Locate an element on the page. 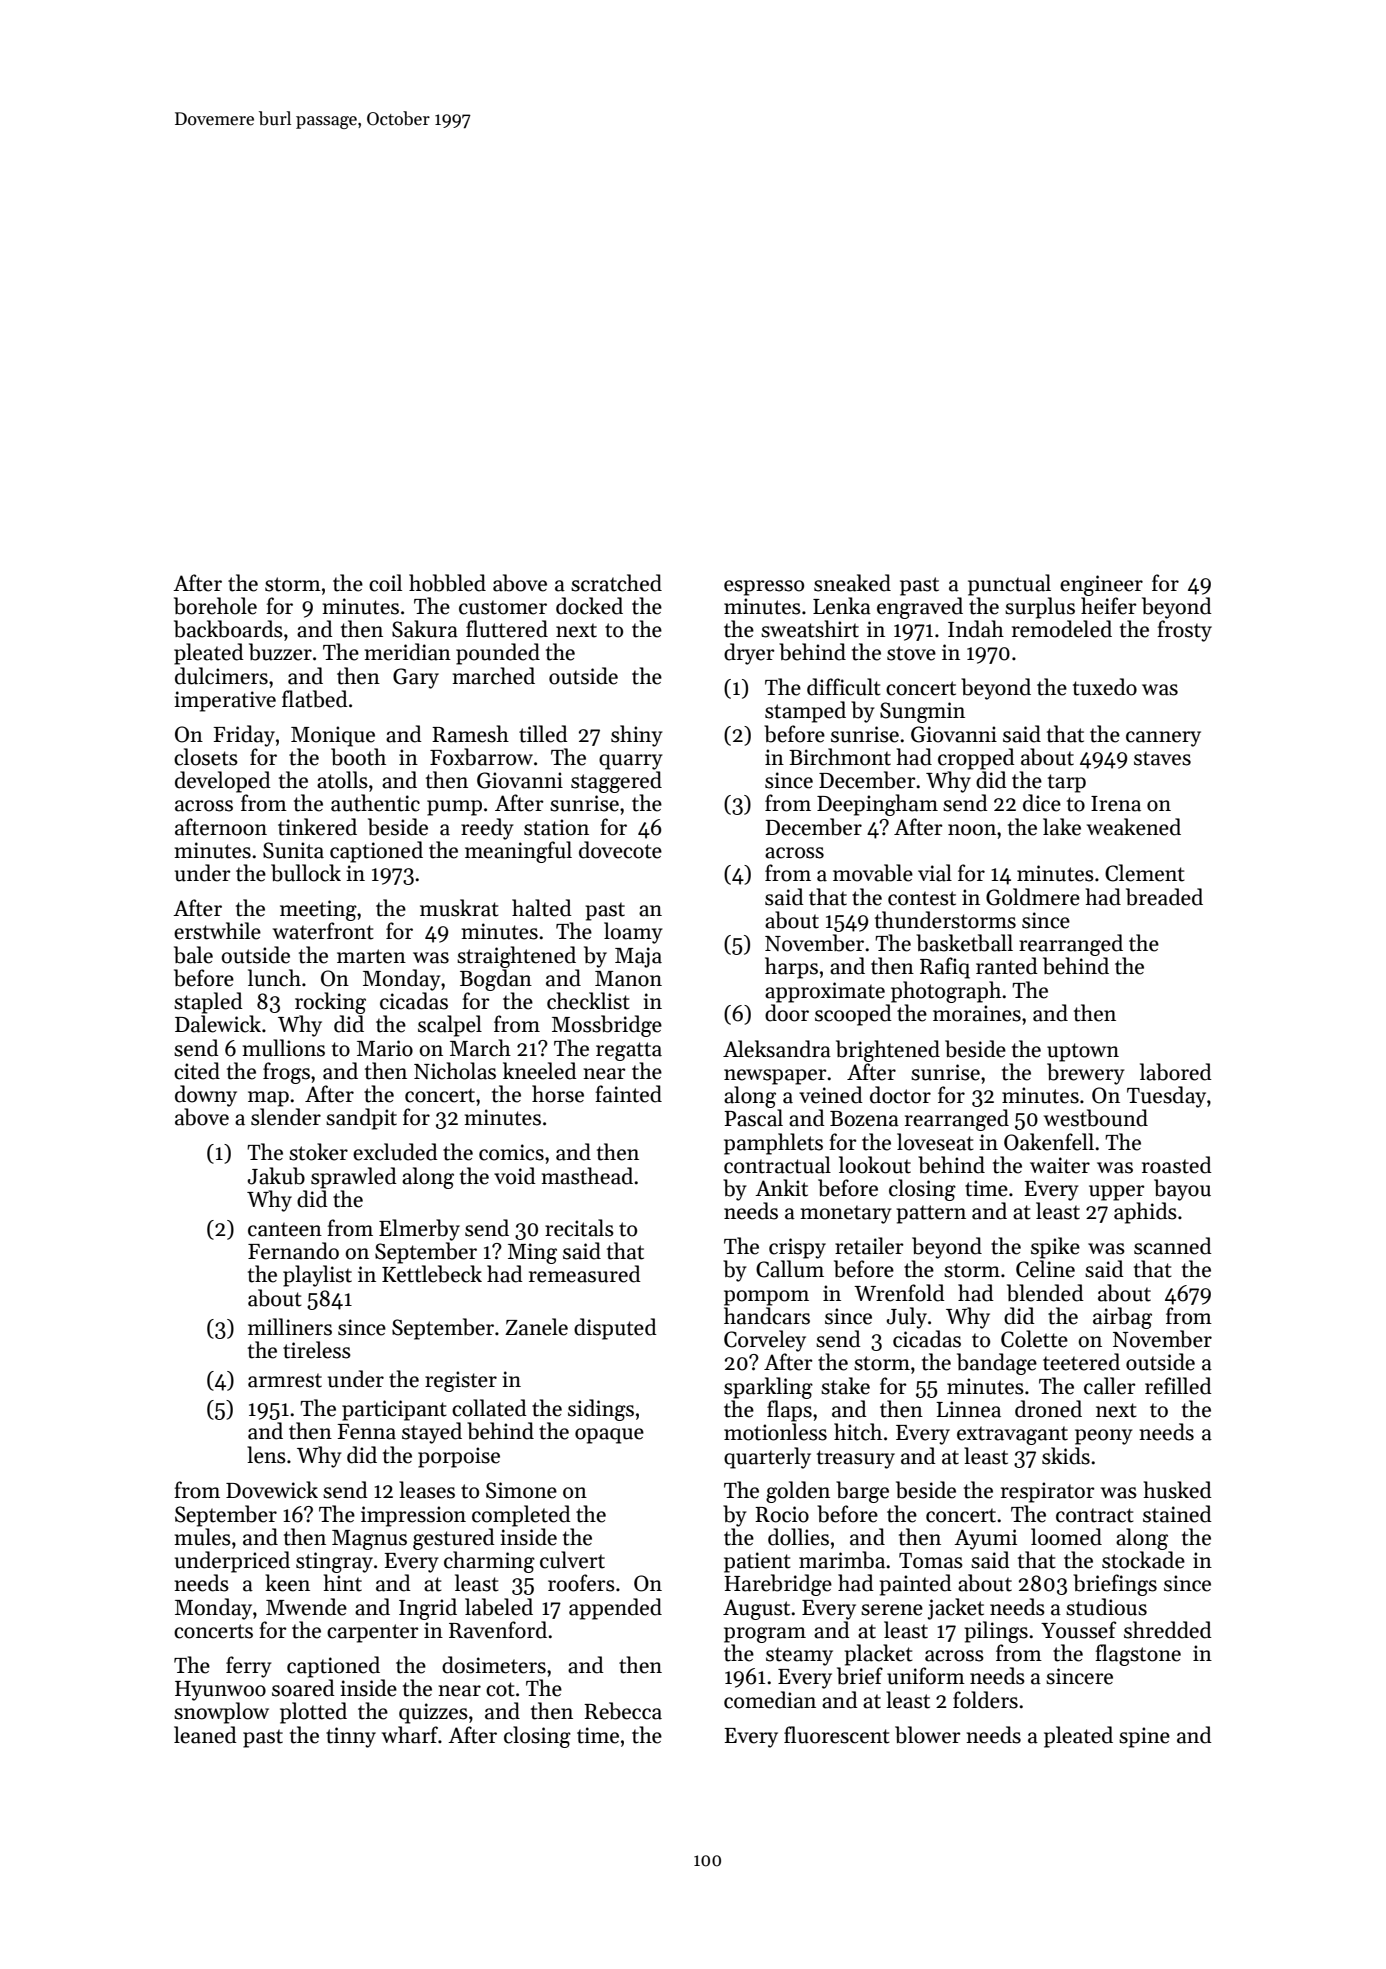  shiny is located at coordinates (636, 736).
